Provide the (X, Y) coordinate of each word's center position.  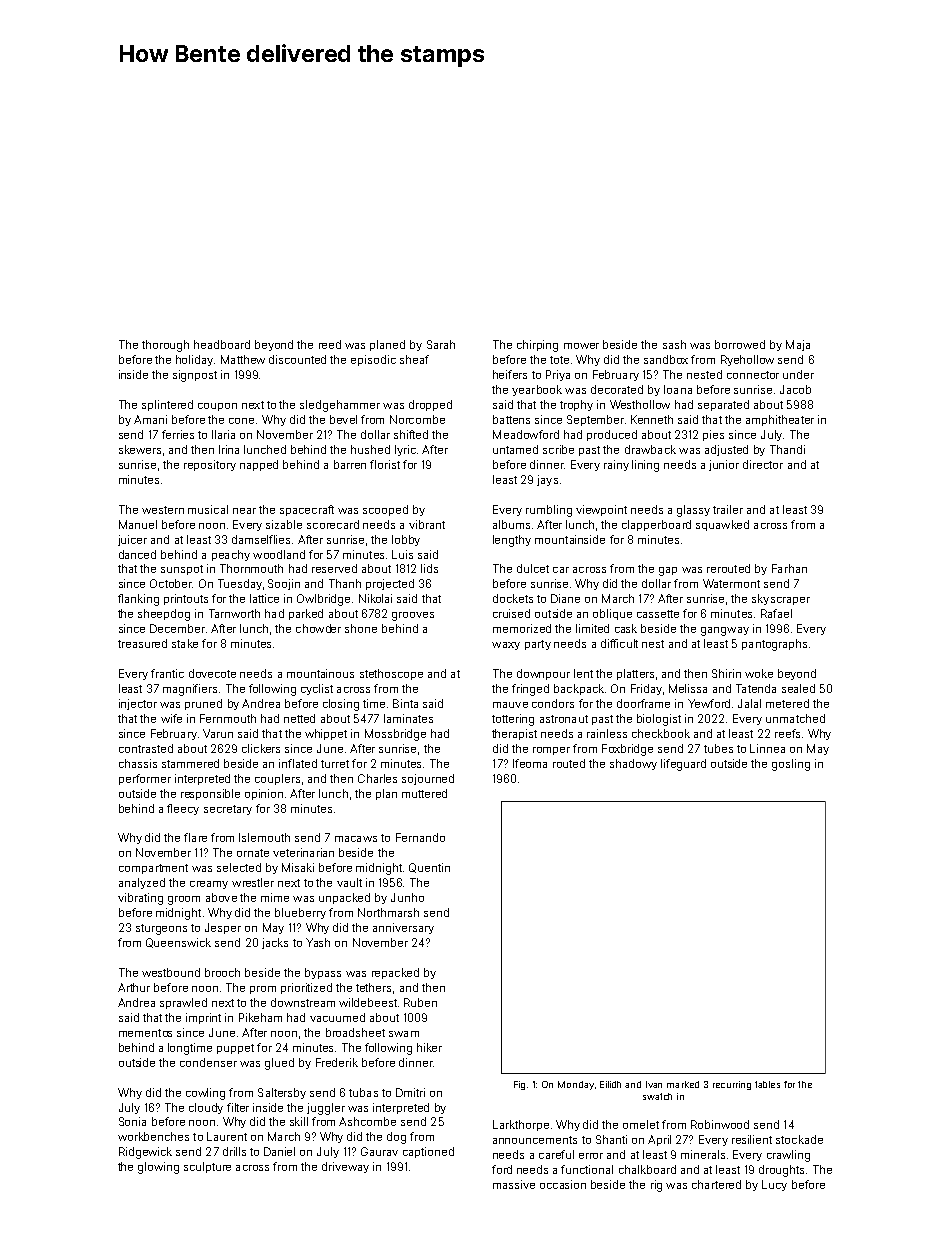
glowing (158, 1168)
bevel (343, 419)
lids (429, 568)
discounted (297, 359)
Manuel (138, 524)
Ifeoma (530, 763)
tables (767, 1084)
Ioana (678, 389)
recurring (732, 1085)
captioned (428, 1152)
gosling (791, 765)
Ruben (420, 1002)
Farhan (789, 568)
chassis (138, 763)
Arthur (134, 987)
